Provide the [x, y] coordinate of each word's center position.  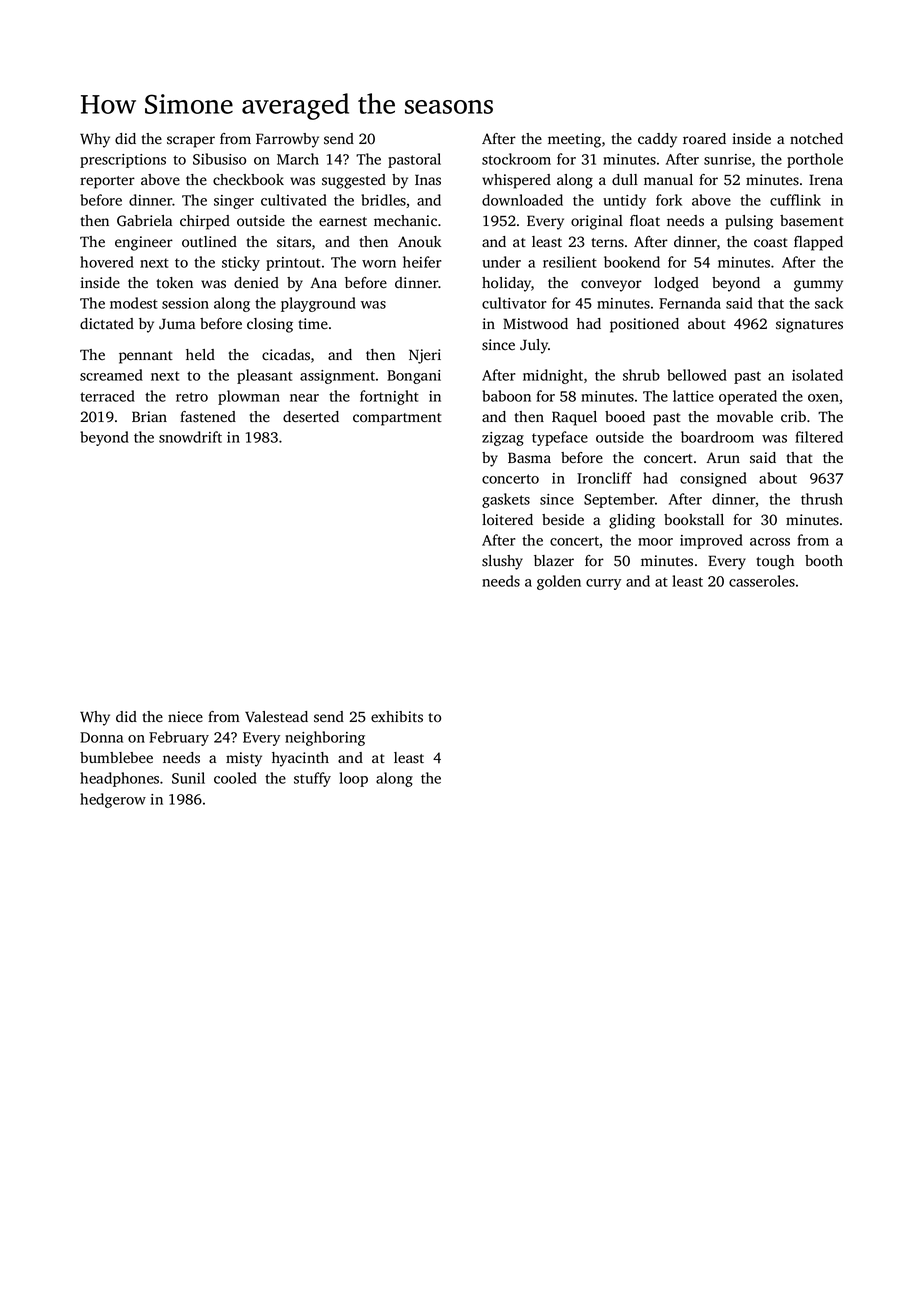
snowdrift [190, 437]
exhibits [397, 717]
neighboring [325, 738]
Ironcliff [604, 478]
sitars [294, 242]
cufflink [795, 200]
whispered [516, 181]
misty [244, 759]
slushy [502, 562]
